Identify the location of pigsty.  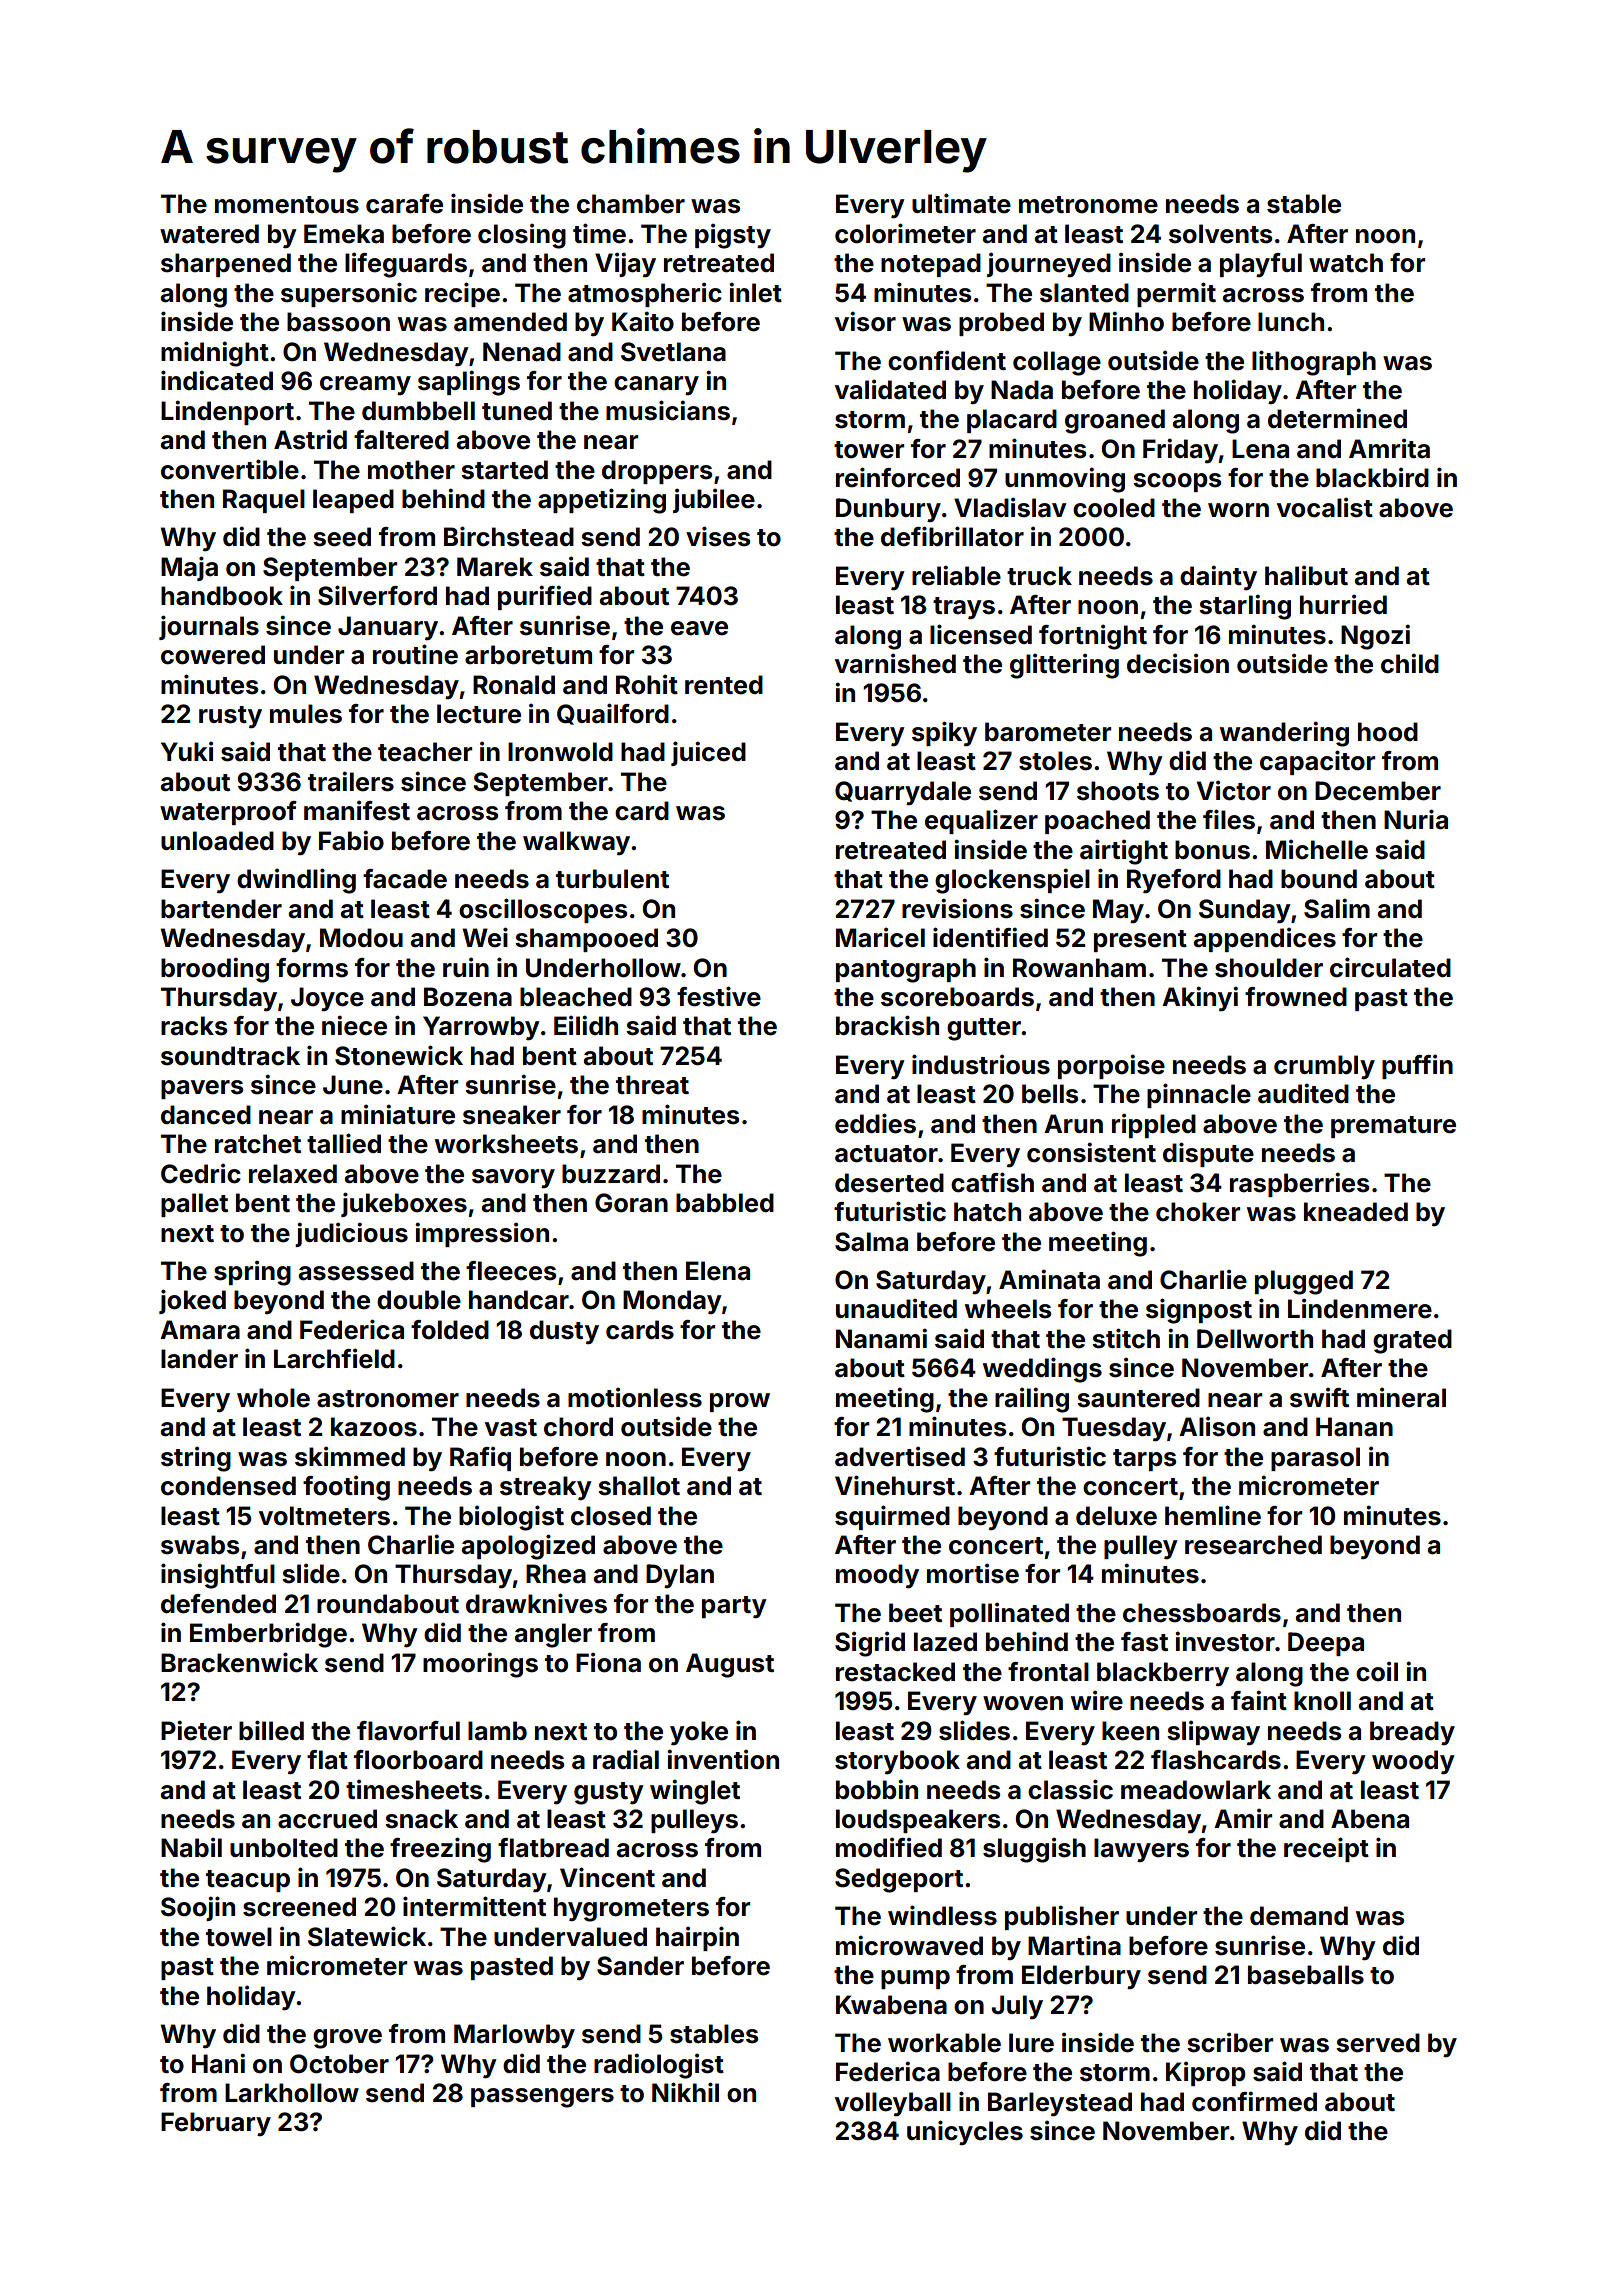
(733, 236).
